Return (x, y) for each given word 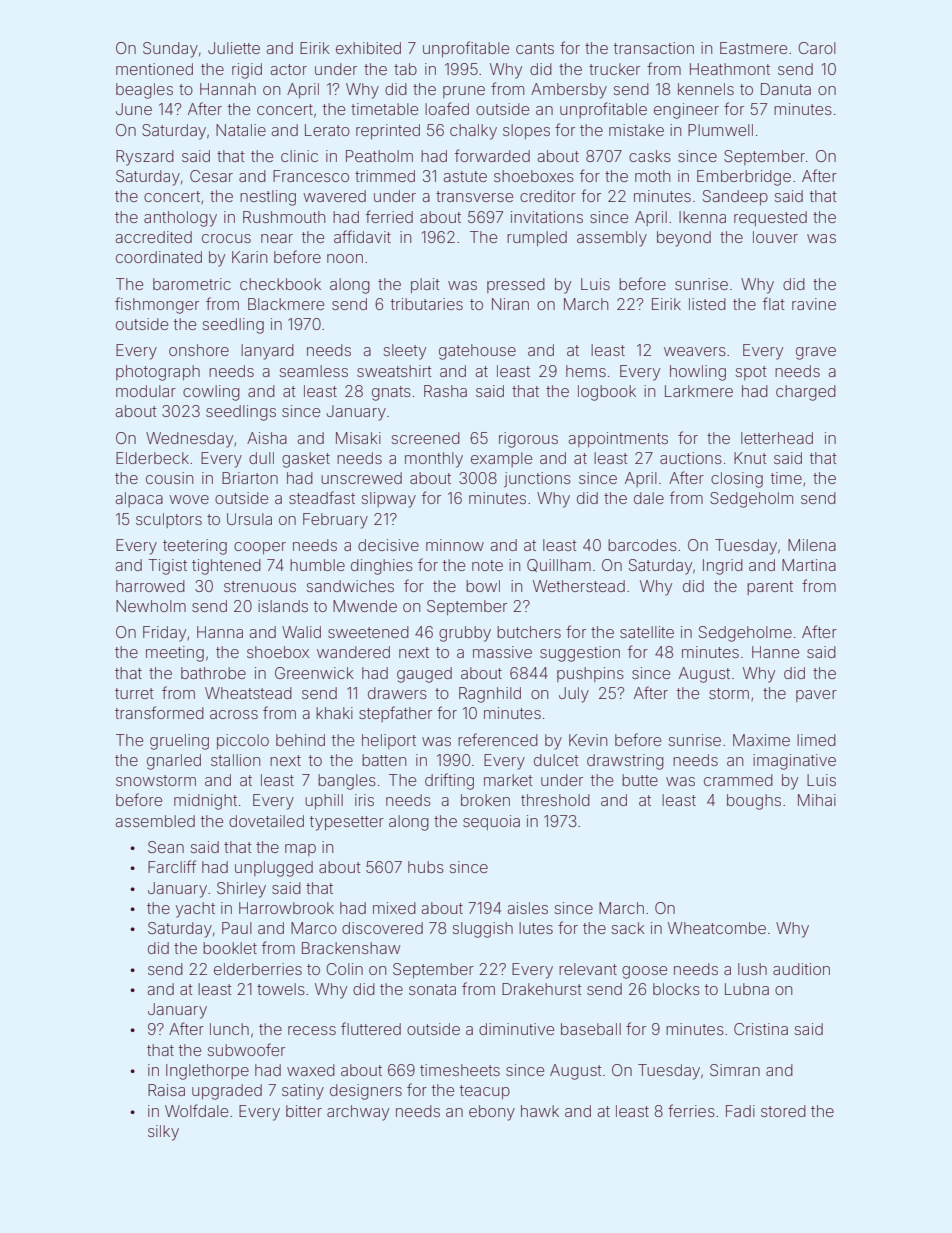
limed (816, 740)
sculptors (169, 520)
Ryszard (145, 158)
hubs (426, 867)
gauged (424, 675)
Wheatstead (248, 693)
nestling (268, 198)
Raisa (166, 1090)
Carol (817, 48)
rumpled (537, 238)
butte (640, 780)
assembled (155, 821)
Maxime (761, 740)
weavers (695, 351)
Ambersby (569, 91)
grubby (465, 634)
